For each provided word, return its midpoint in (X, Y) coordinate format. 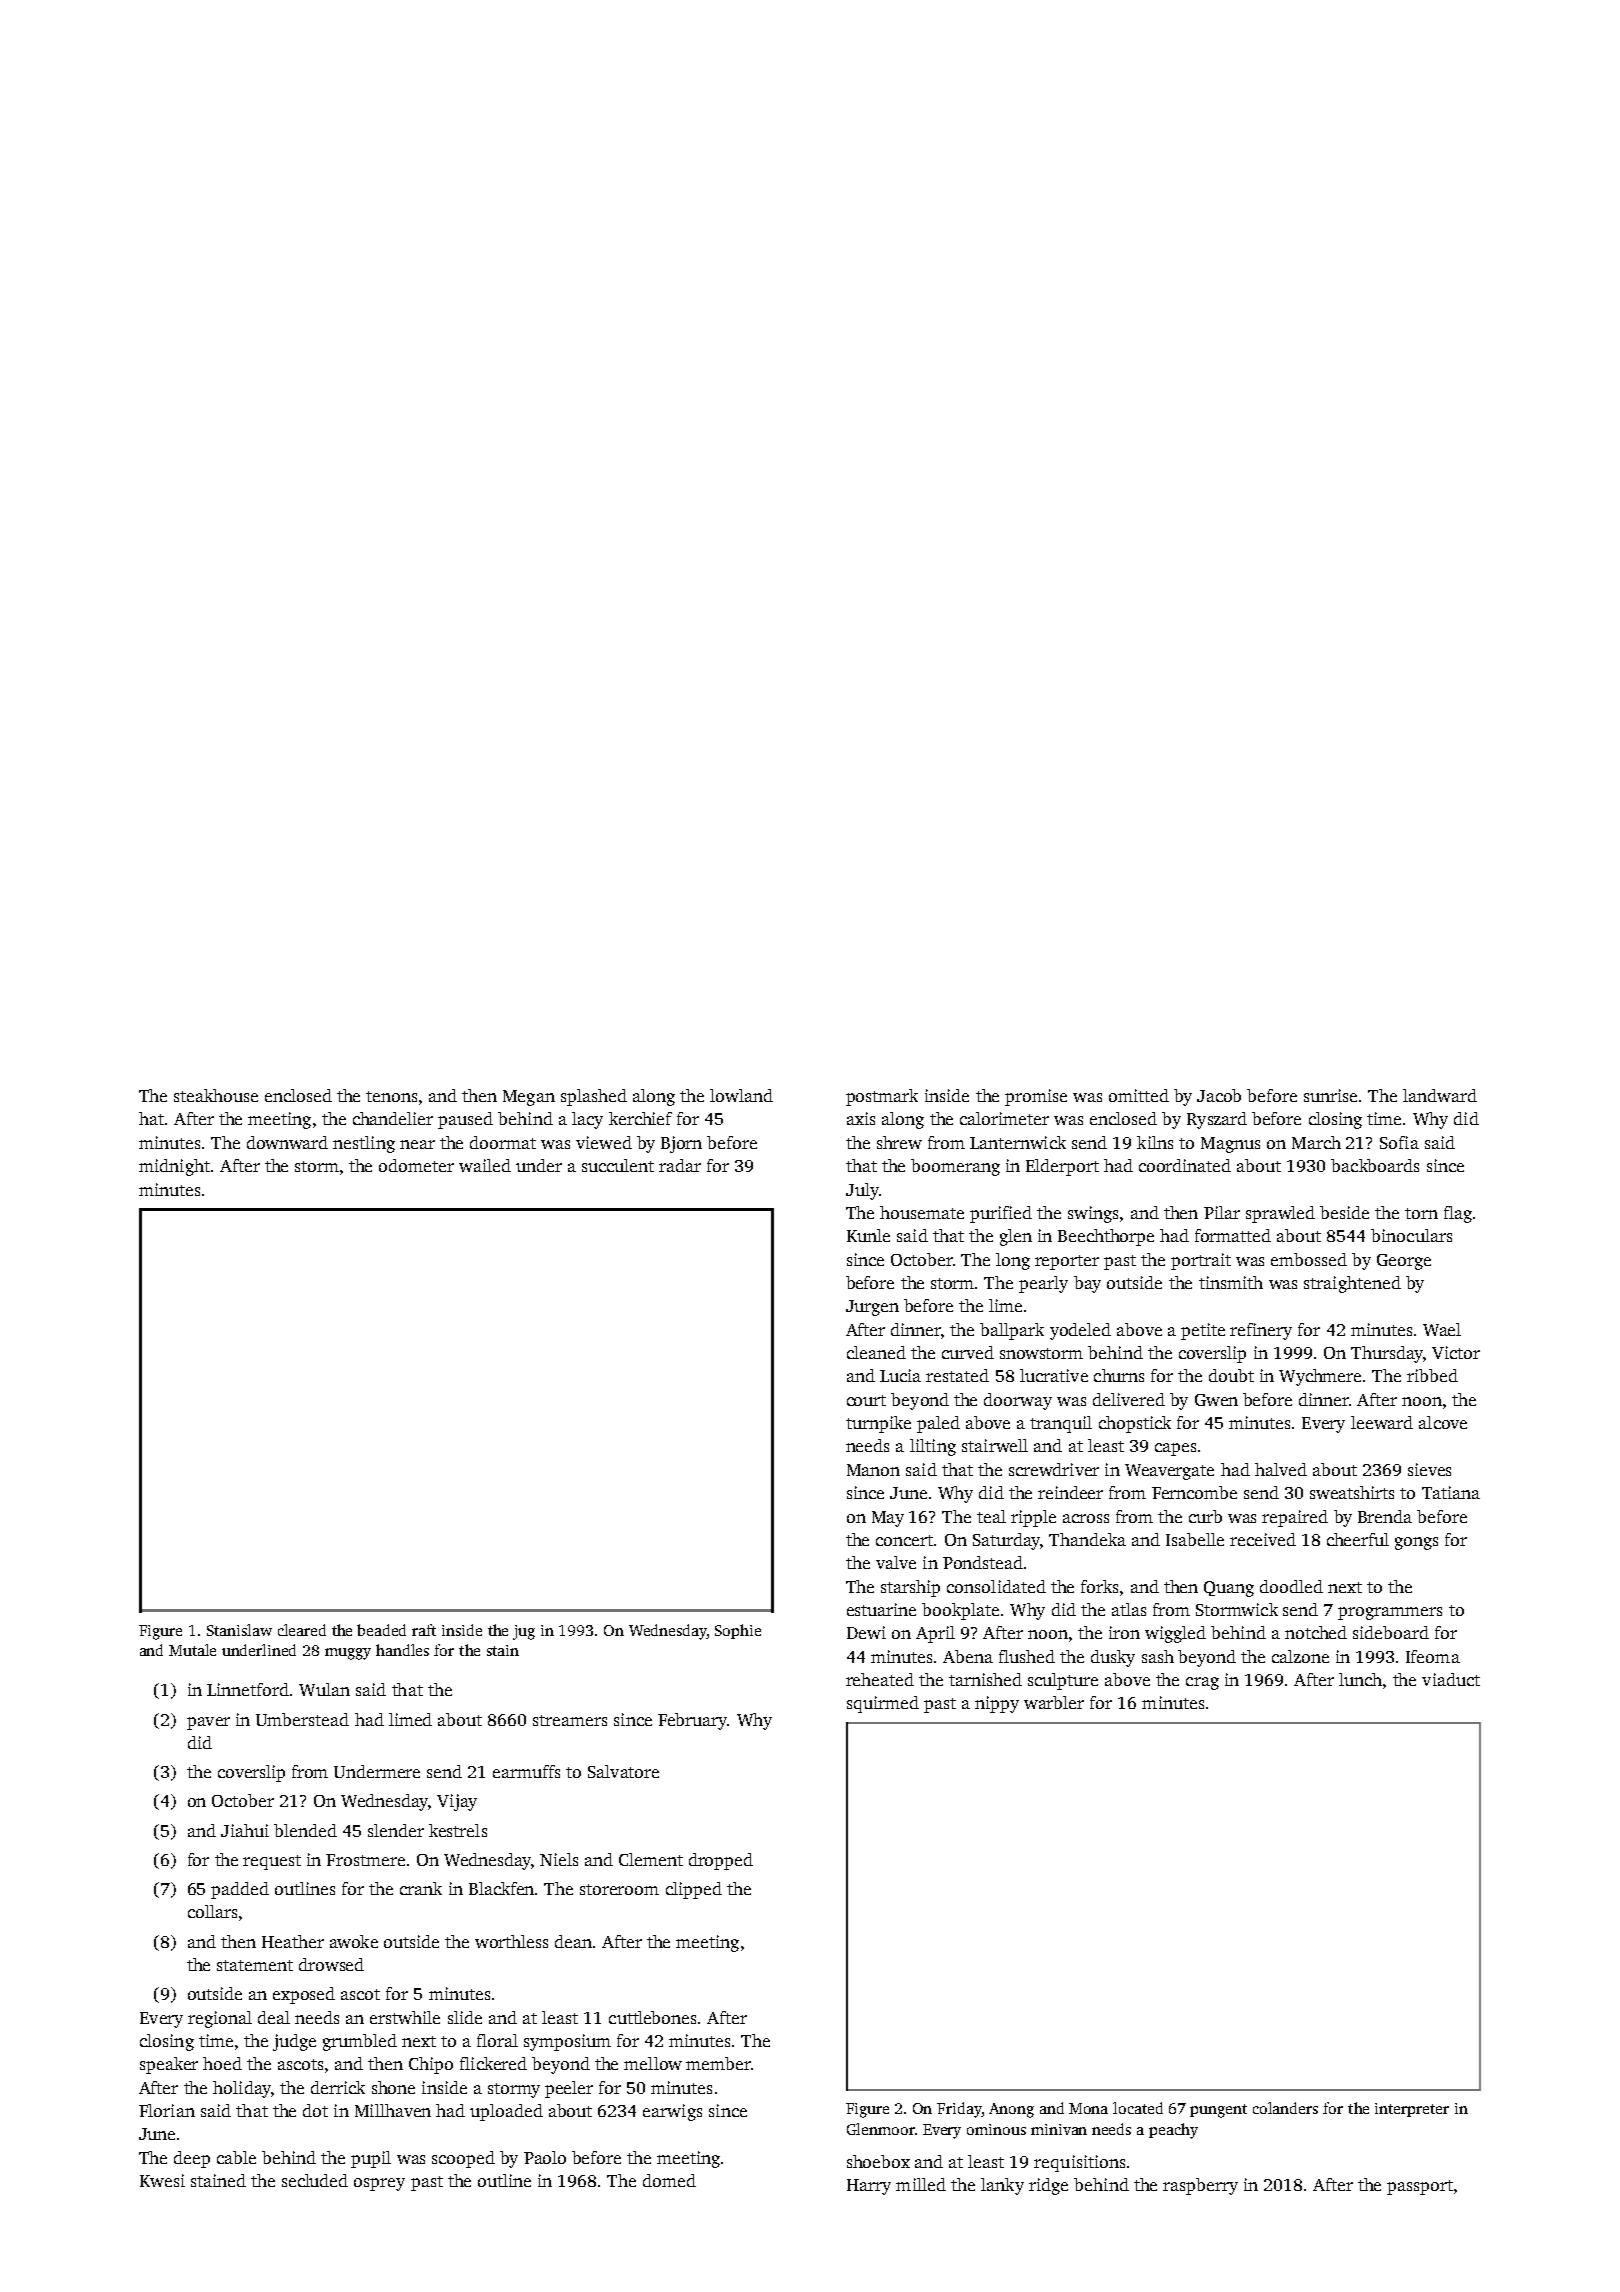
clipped (694, 1890)
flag (1458, 1214)
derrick (338, 2087)
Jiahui (245, 1830)
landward (1440, 1095)
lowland (741, 1095)
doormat (503, 1142)
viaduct (1451, 1679)
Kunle (868, 1235)
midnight (174, 1167)
